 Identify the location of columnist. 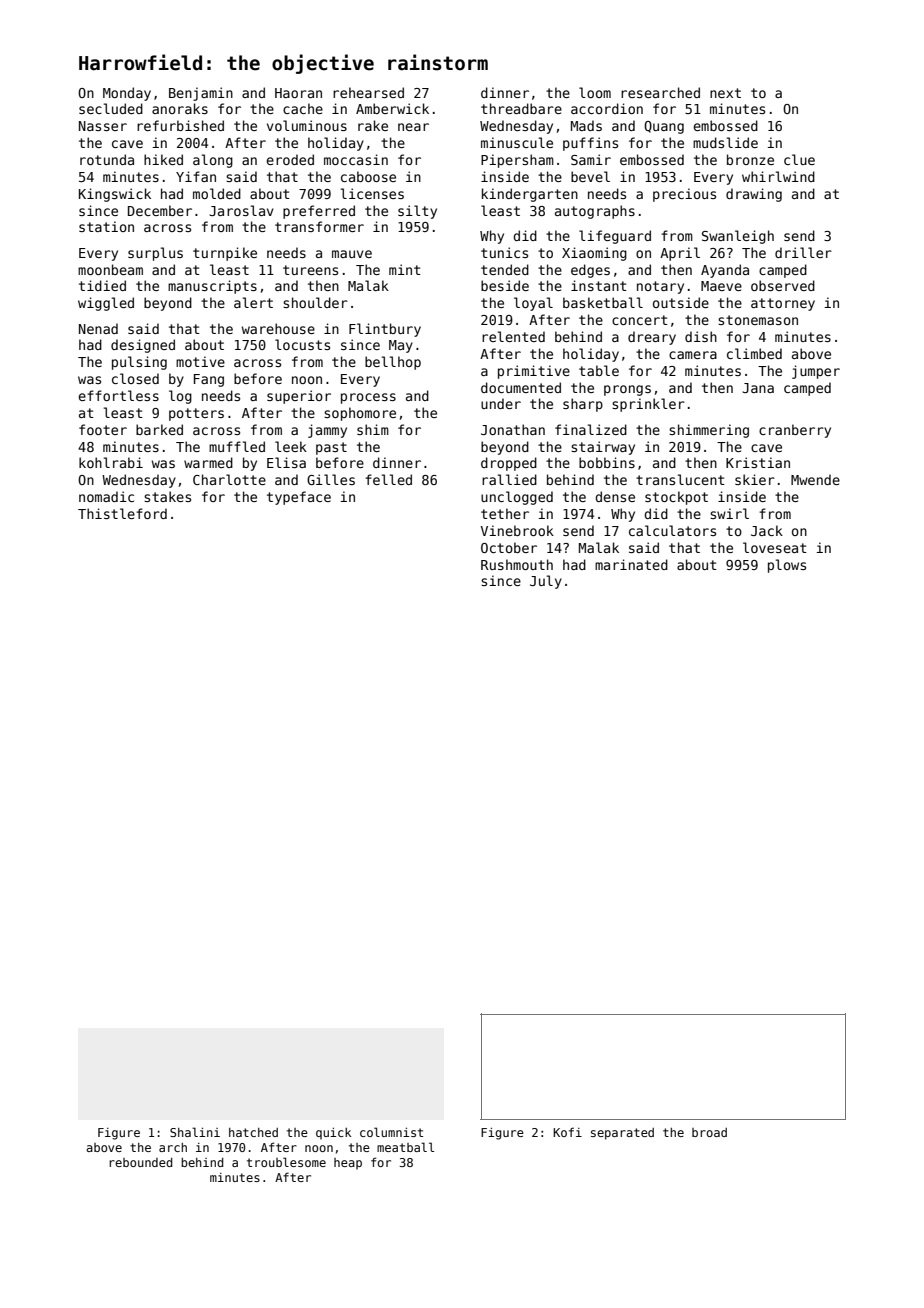
(391, 1132).
